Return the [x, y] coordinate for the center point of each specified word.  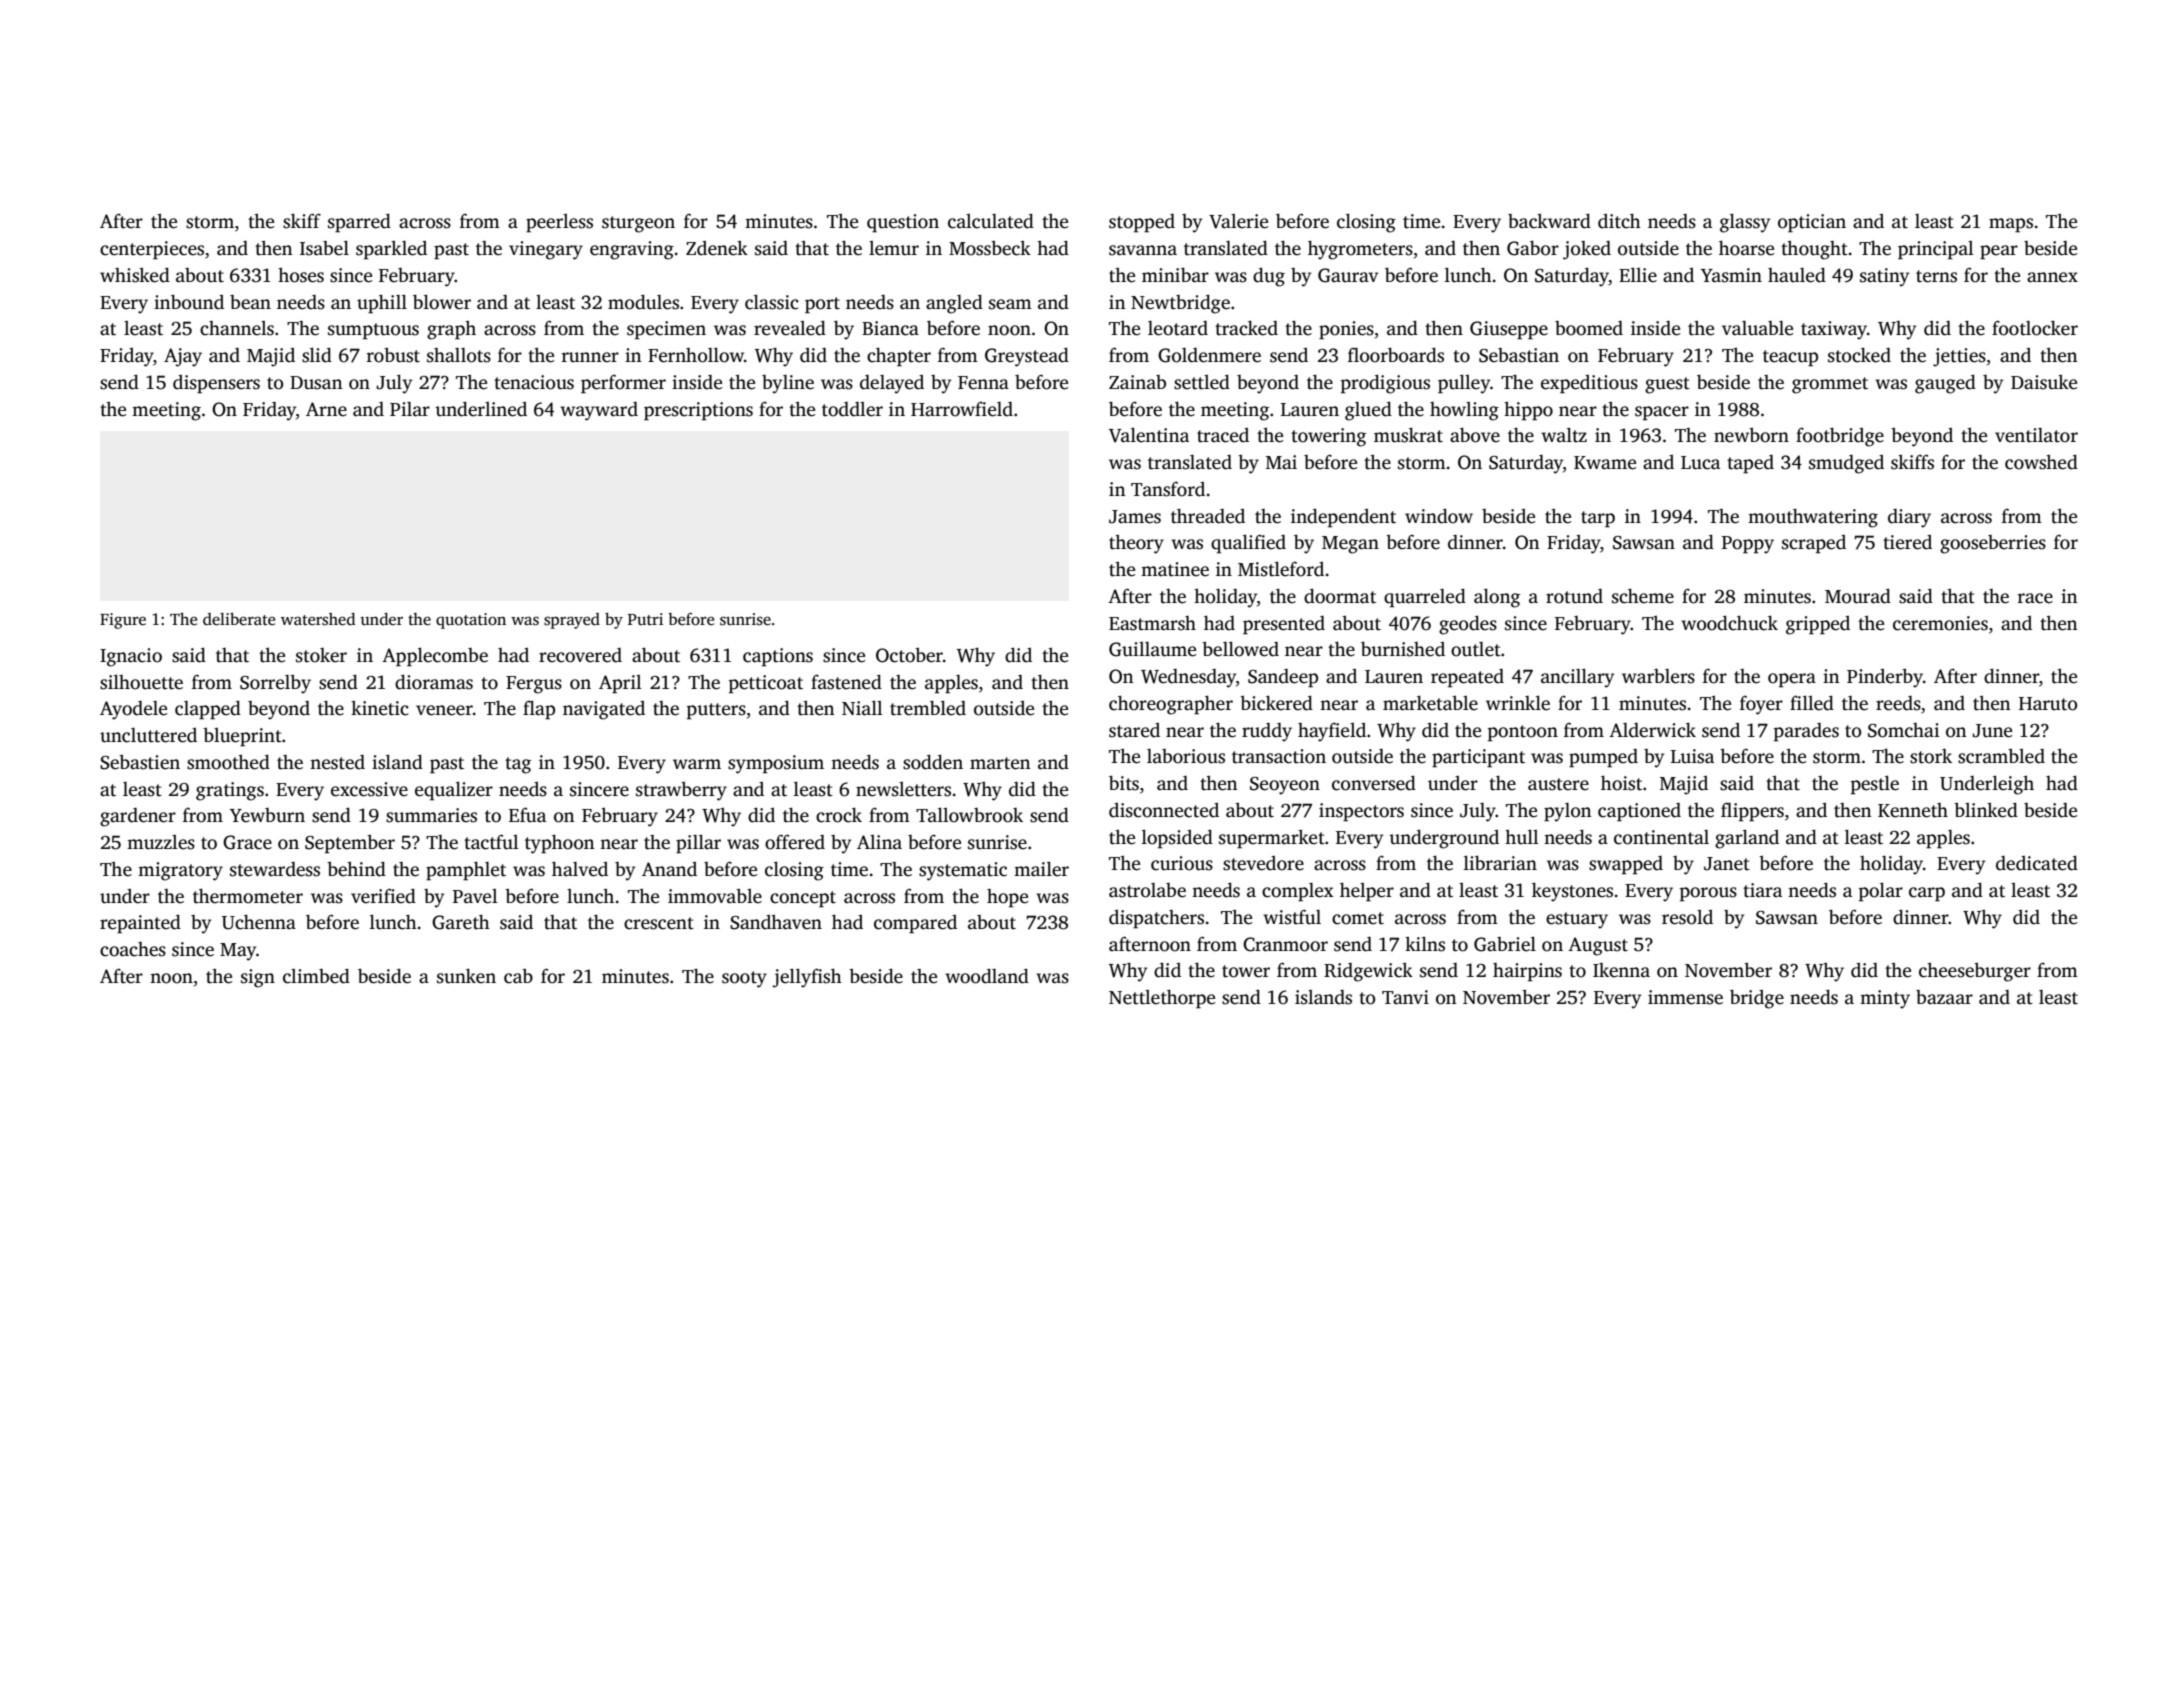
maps [2011, 225]
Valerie [1238, 221]
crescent [659, 923]
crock [839, 815]
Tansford [1168, 489]
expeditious [1589, 384]
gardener [138, 817]
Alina [879, 842]
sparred [359, 223]
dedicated [2037, 863]
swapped [1626, 865]
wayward [599, 411]
